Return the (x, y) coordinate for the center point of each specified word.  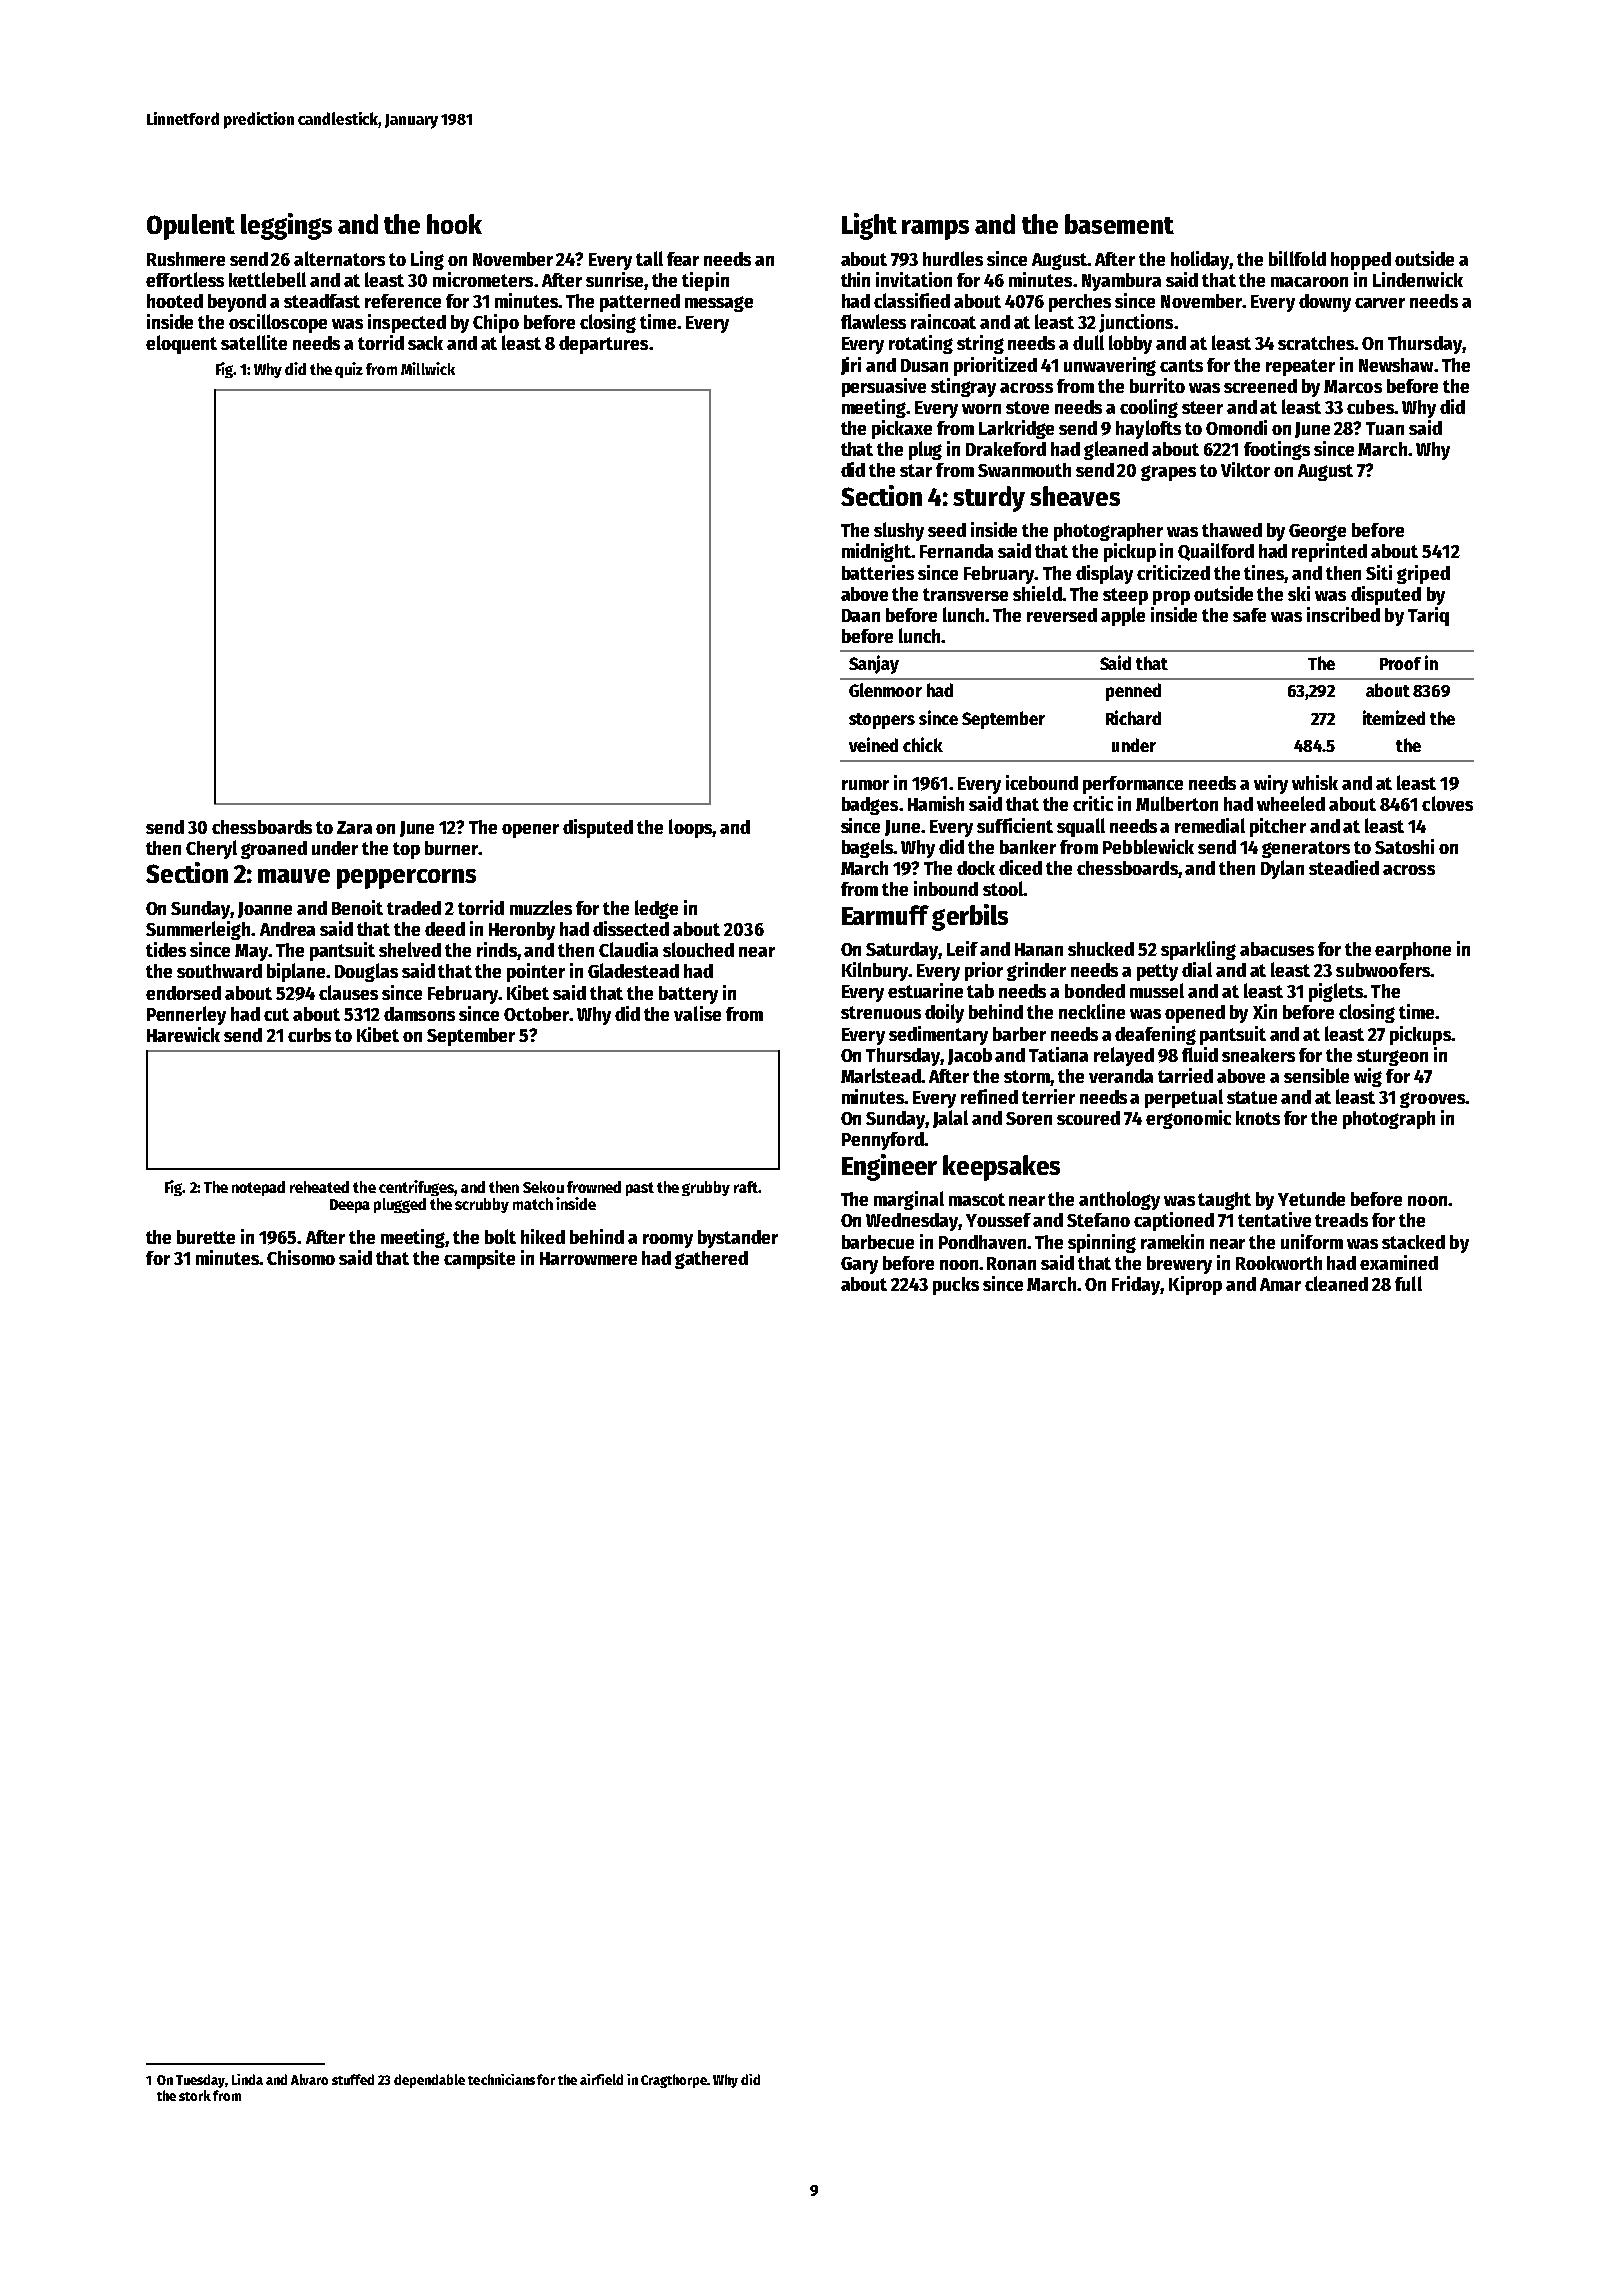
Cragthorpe (674, 2081)
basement (1119, 224)
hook (454, 224)
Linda (247, 2079)
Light (869, 226)
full (1408, 1283)
